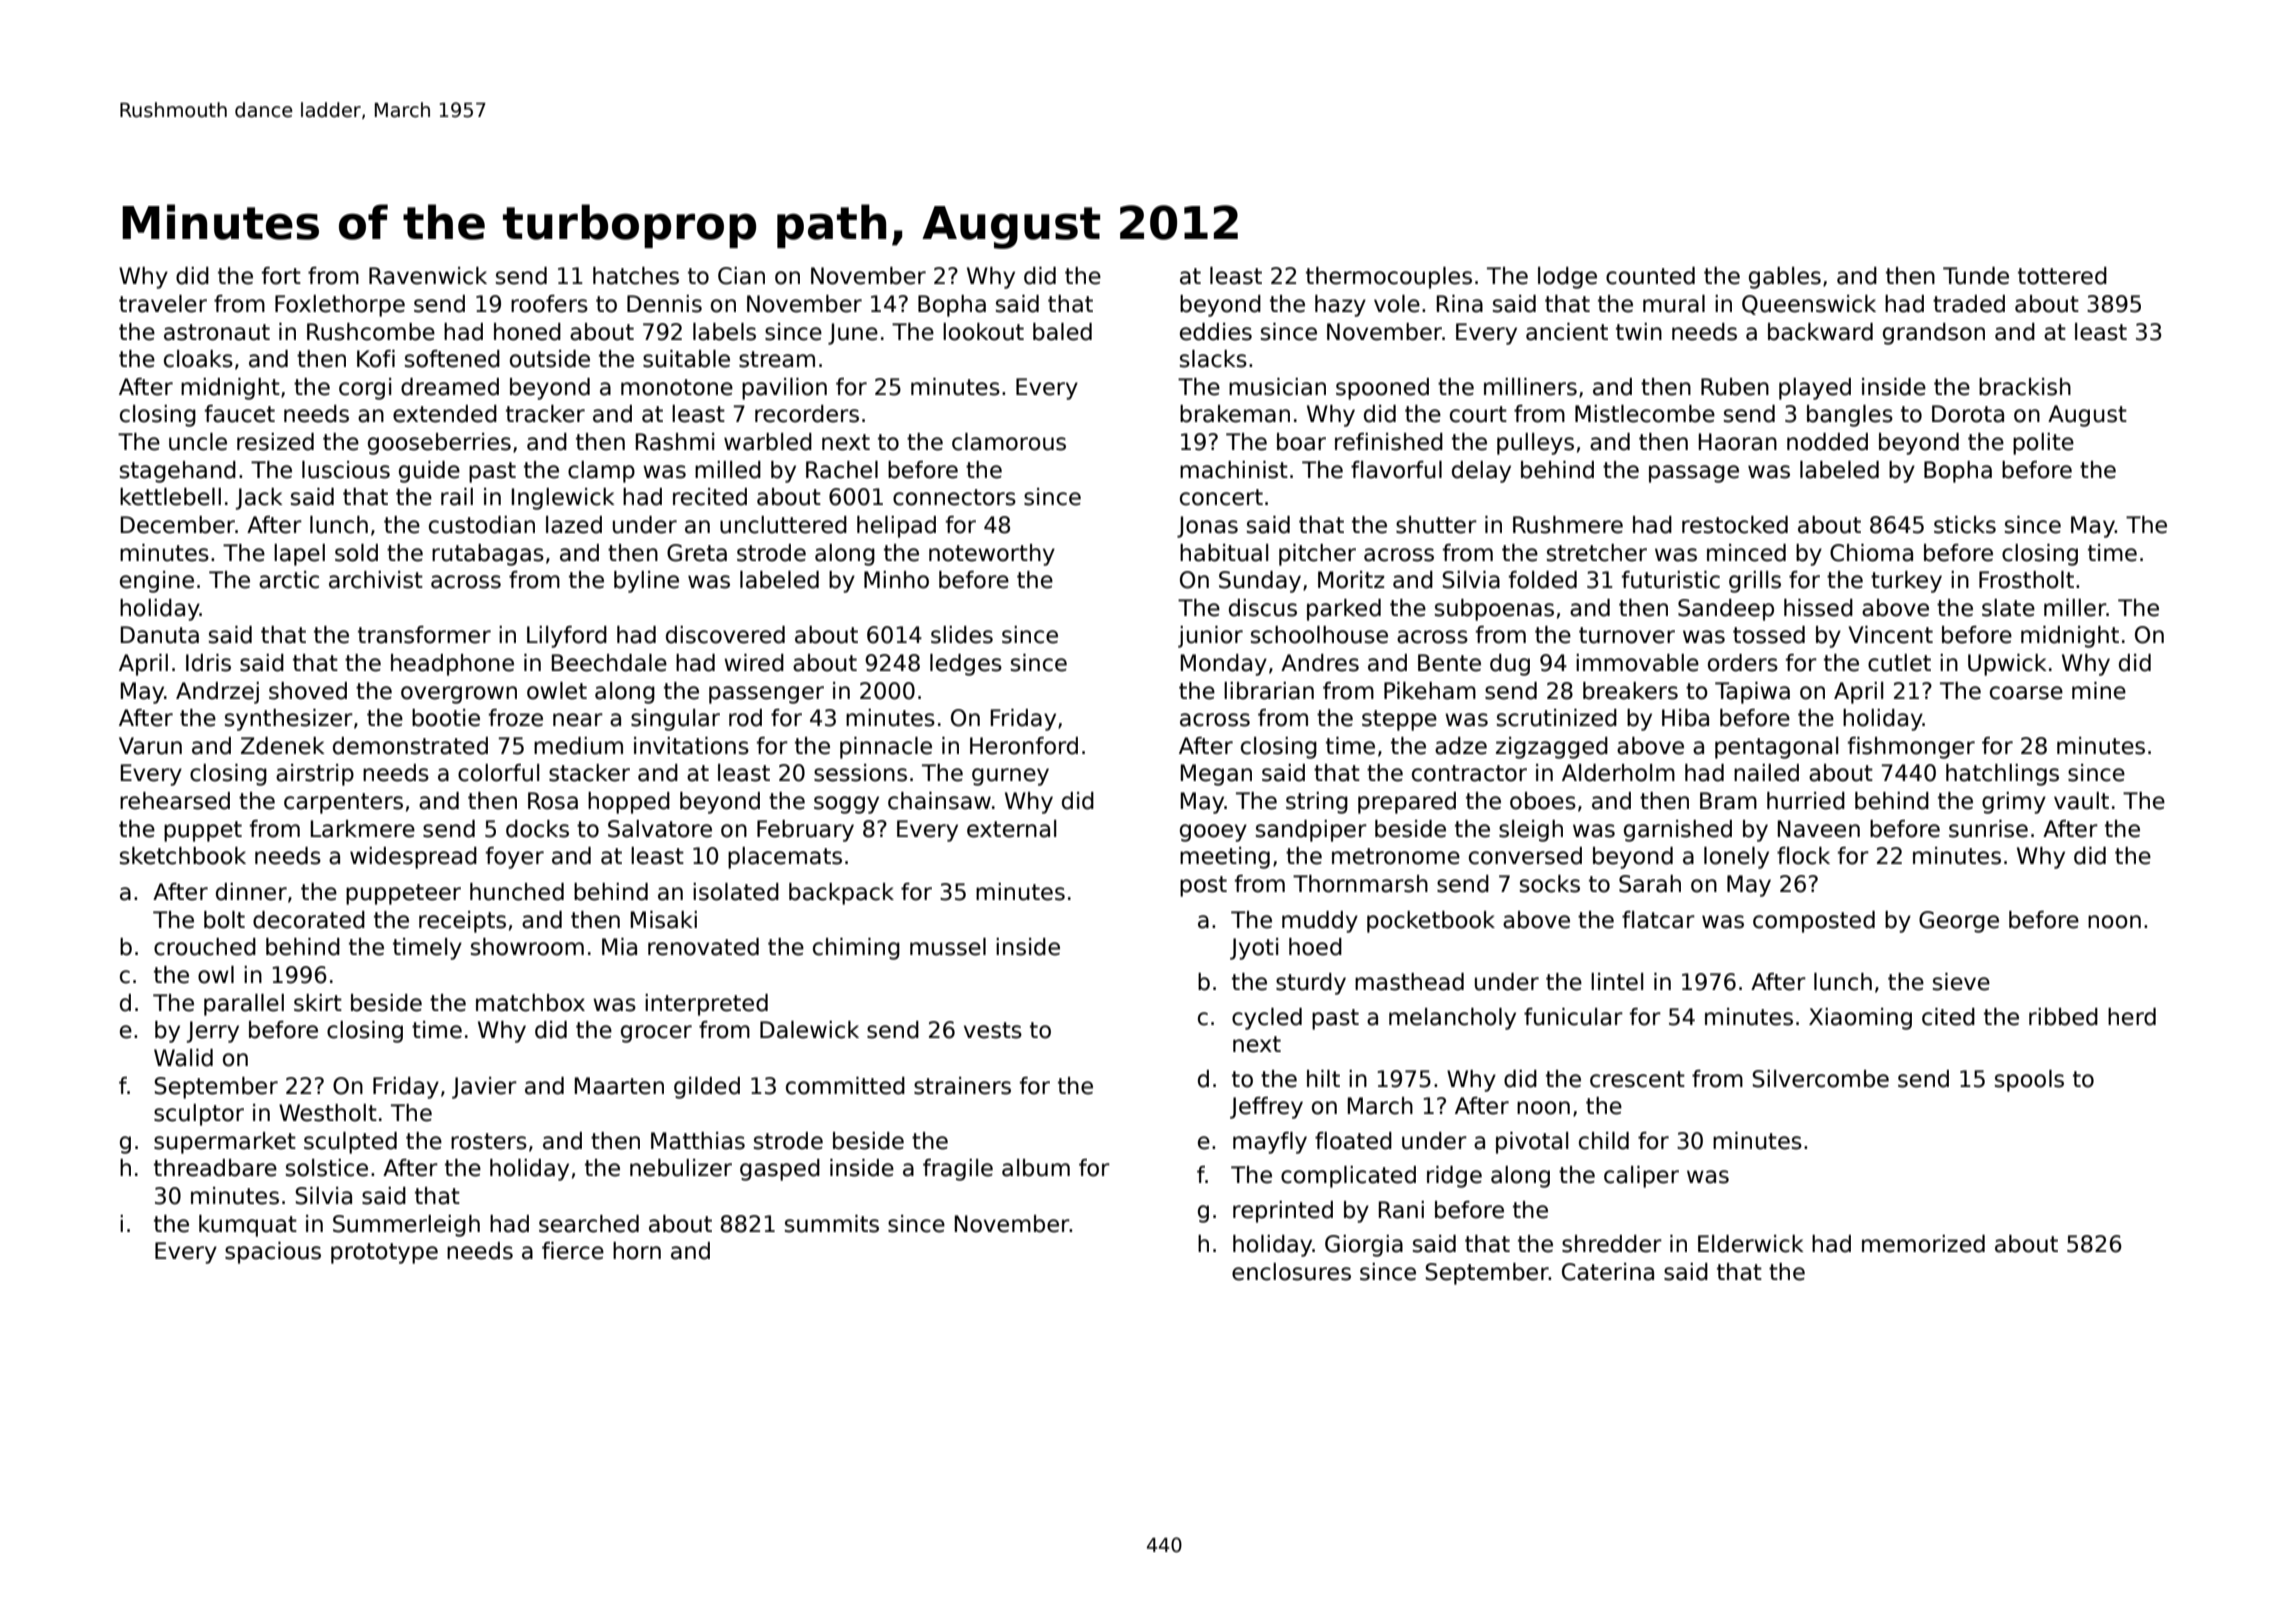 The image size is (2292, 1620). I want to click on mayfly, so click(1270, 1143).
